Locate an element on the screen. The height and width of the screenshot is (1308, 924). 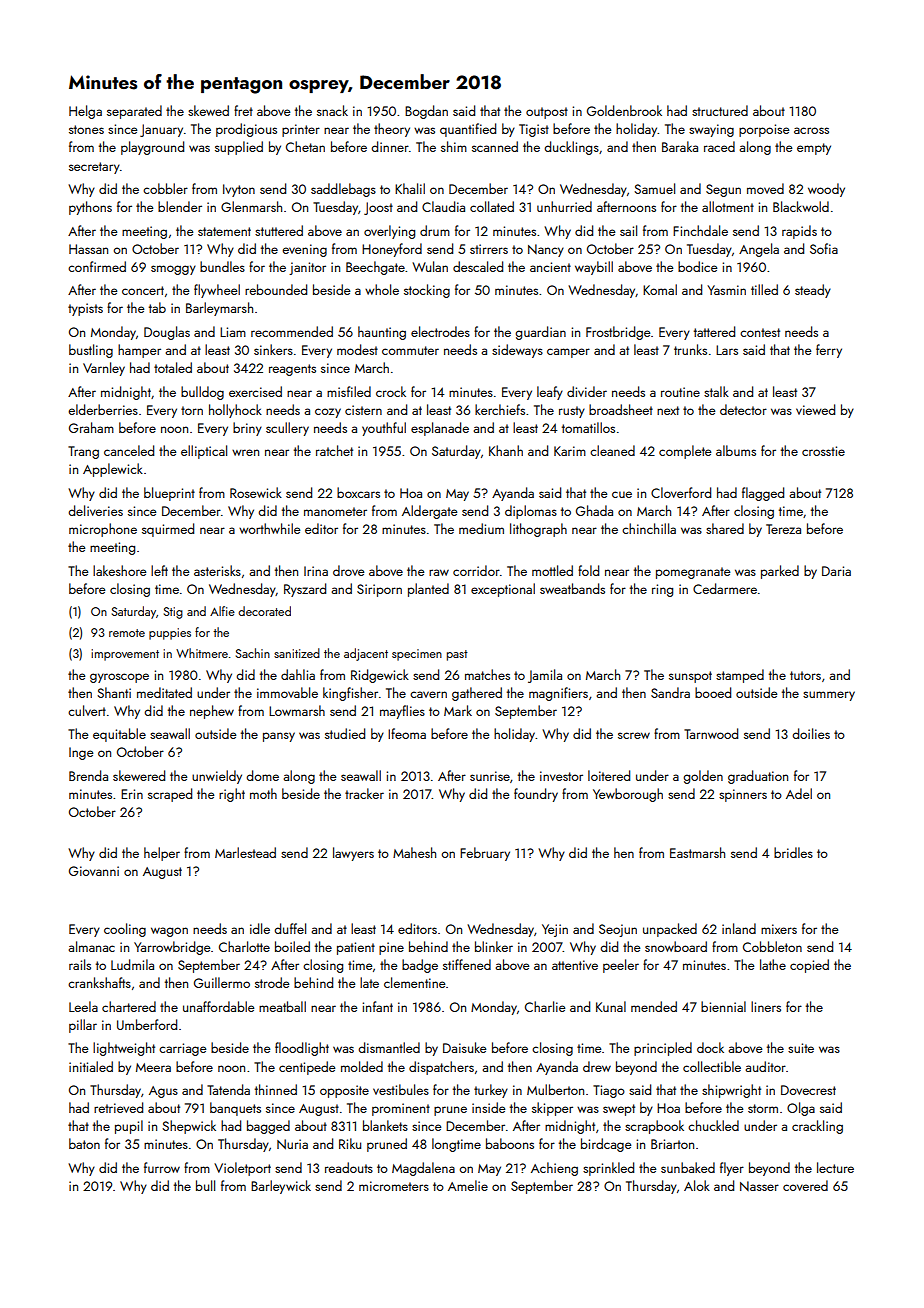
Varnley is located at coordinates (104, 369).
